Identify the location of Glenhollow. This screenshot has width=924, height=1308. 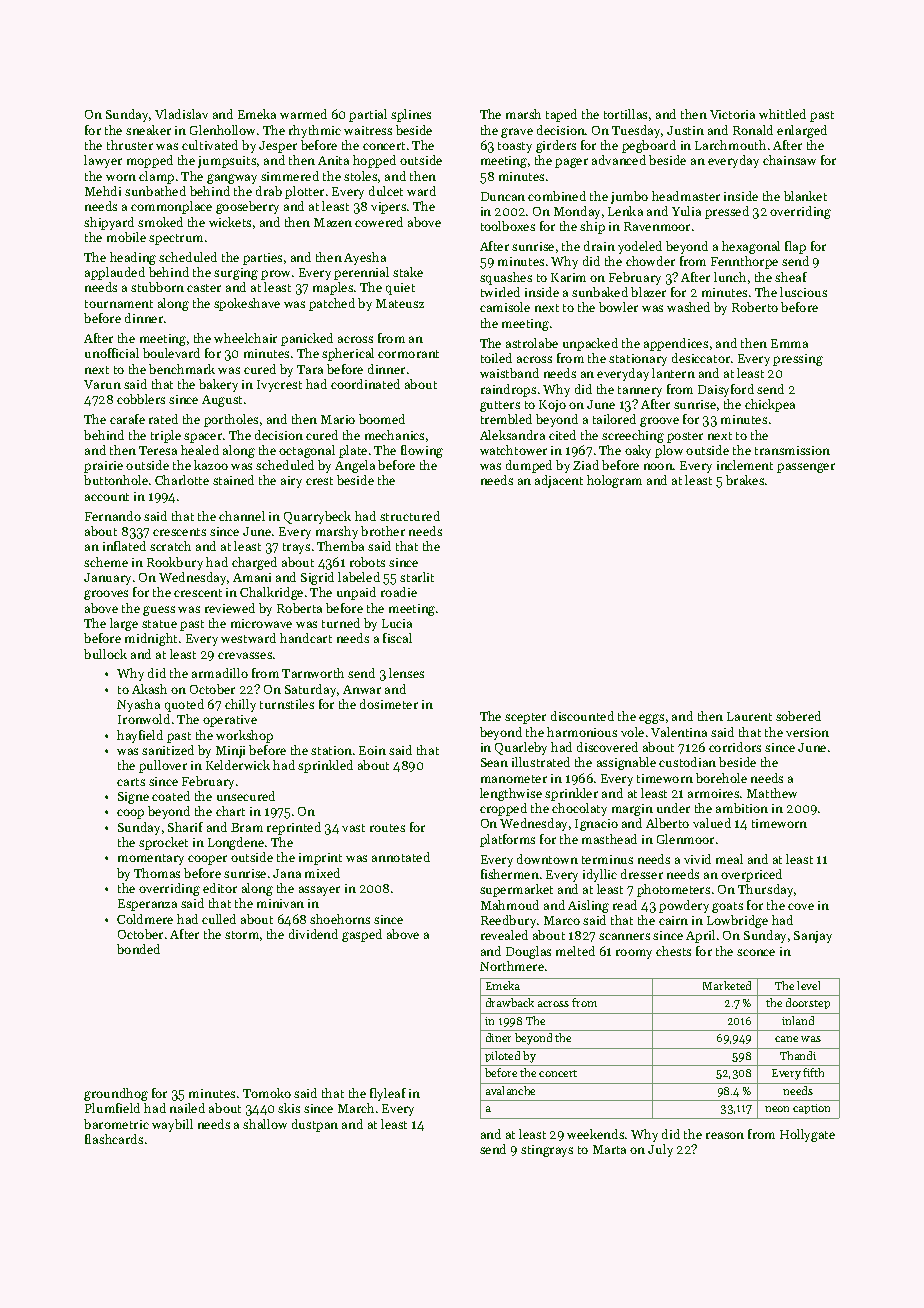
(222, 130).
